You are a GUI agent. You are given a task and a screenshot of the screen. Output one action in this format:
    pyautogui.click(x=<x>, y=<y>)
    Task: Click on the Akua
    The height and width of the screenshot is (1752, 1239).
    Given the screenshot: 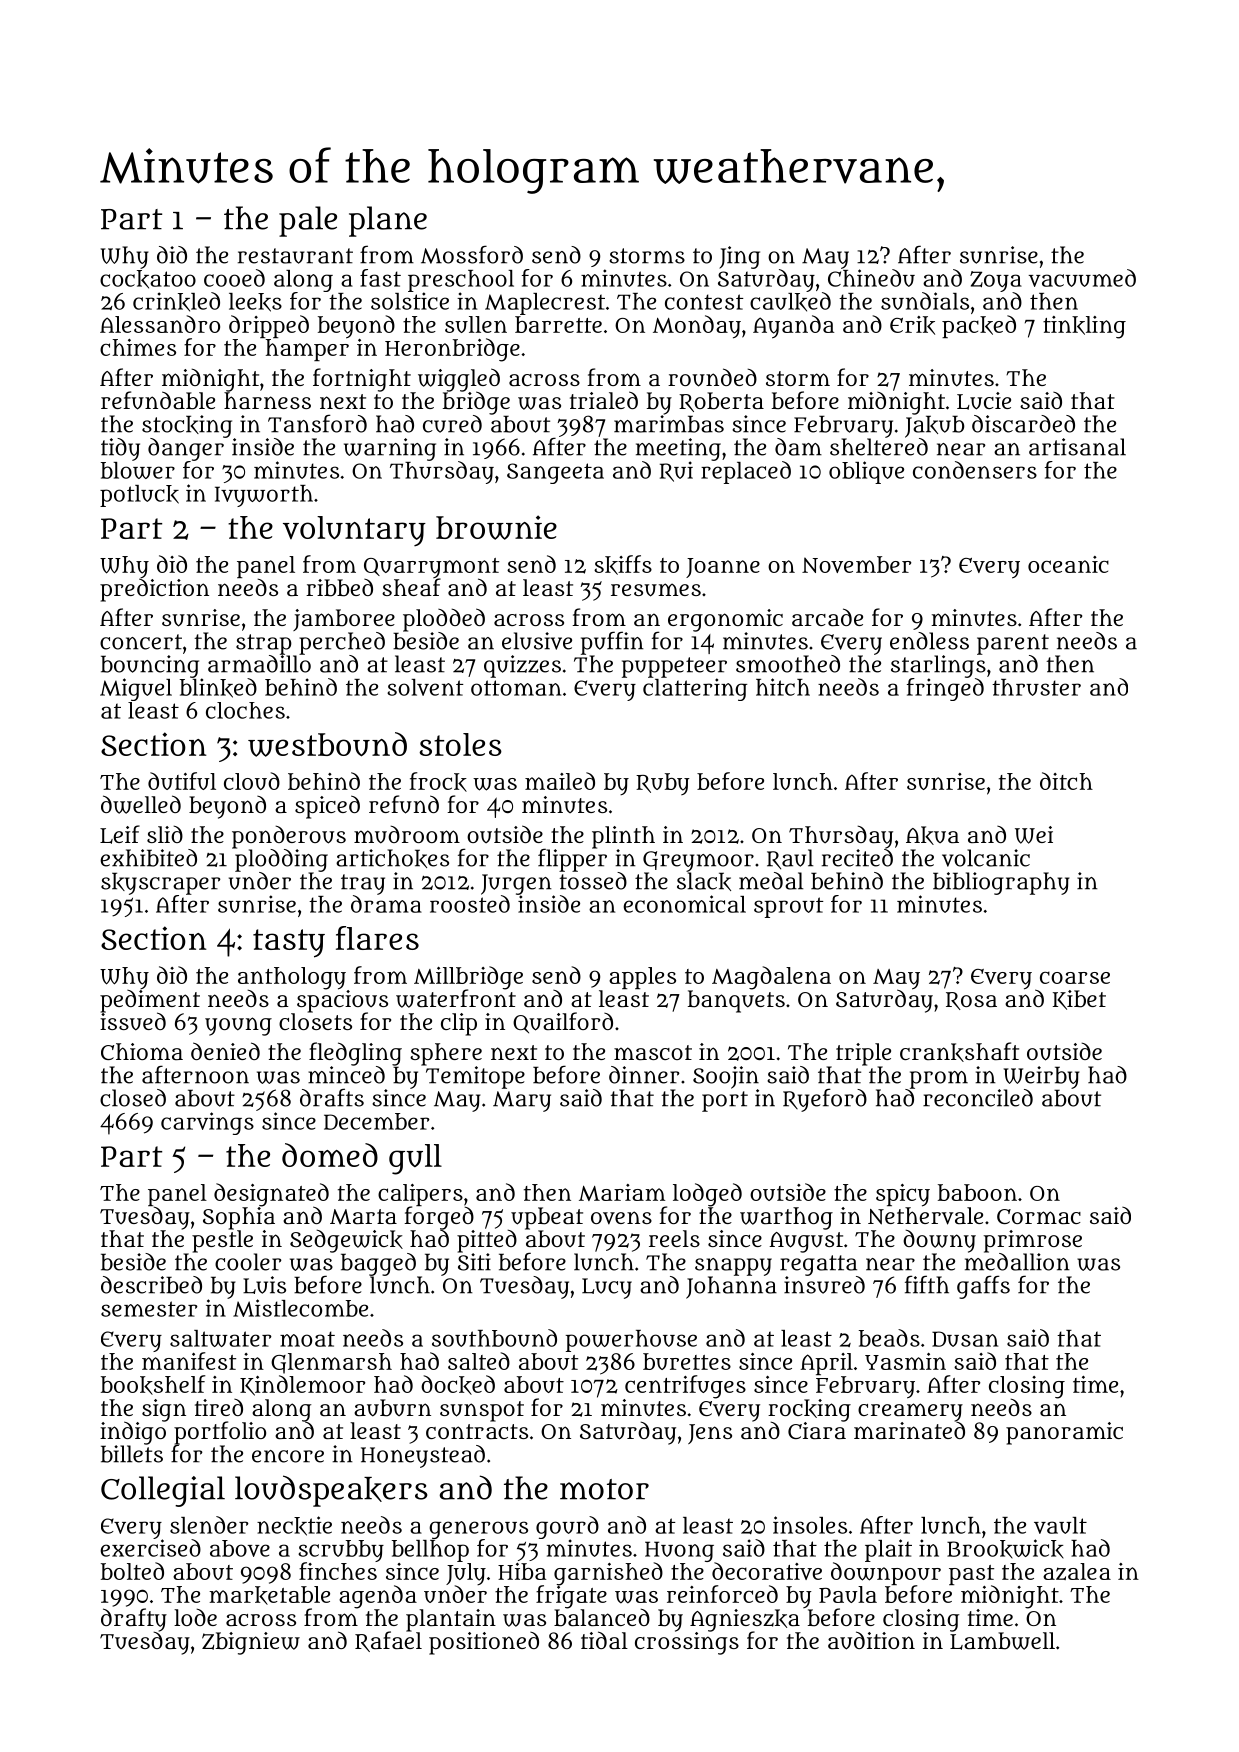 What is the action you would take?
    pyautogui.click(x=932, y=835)
